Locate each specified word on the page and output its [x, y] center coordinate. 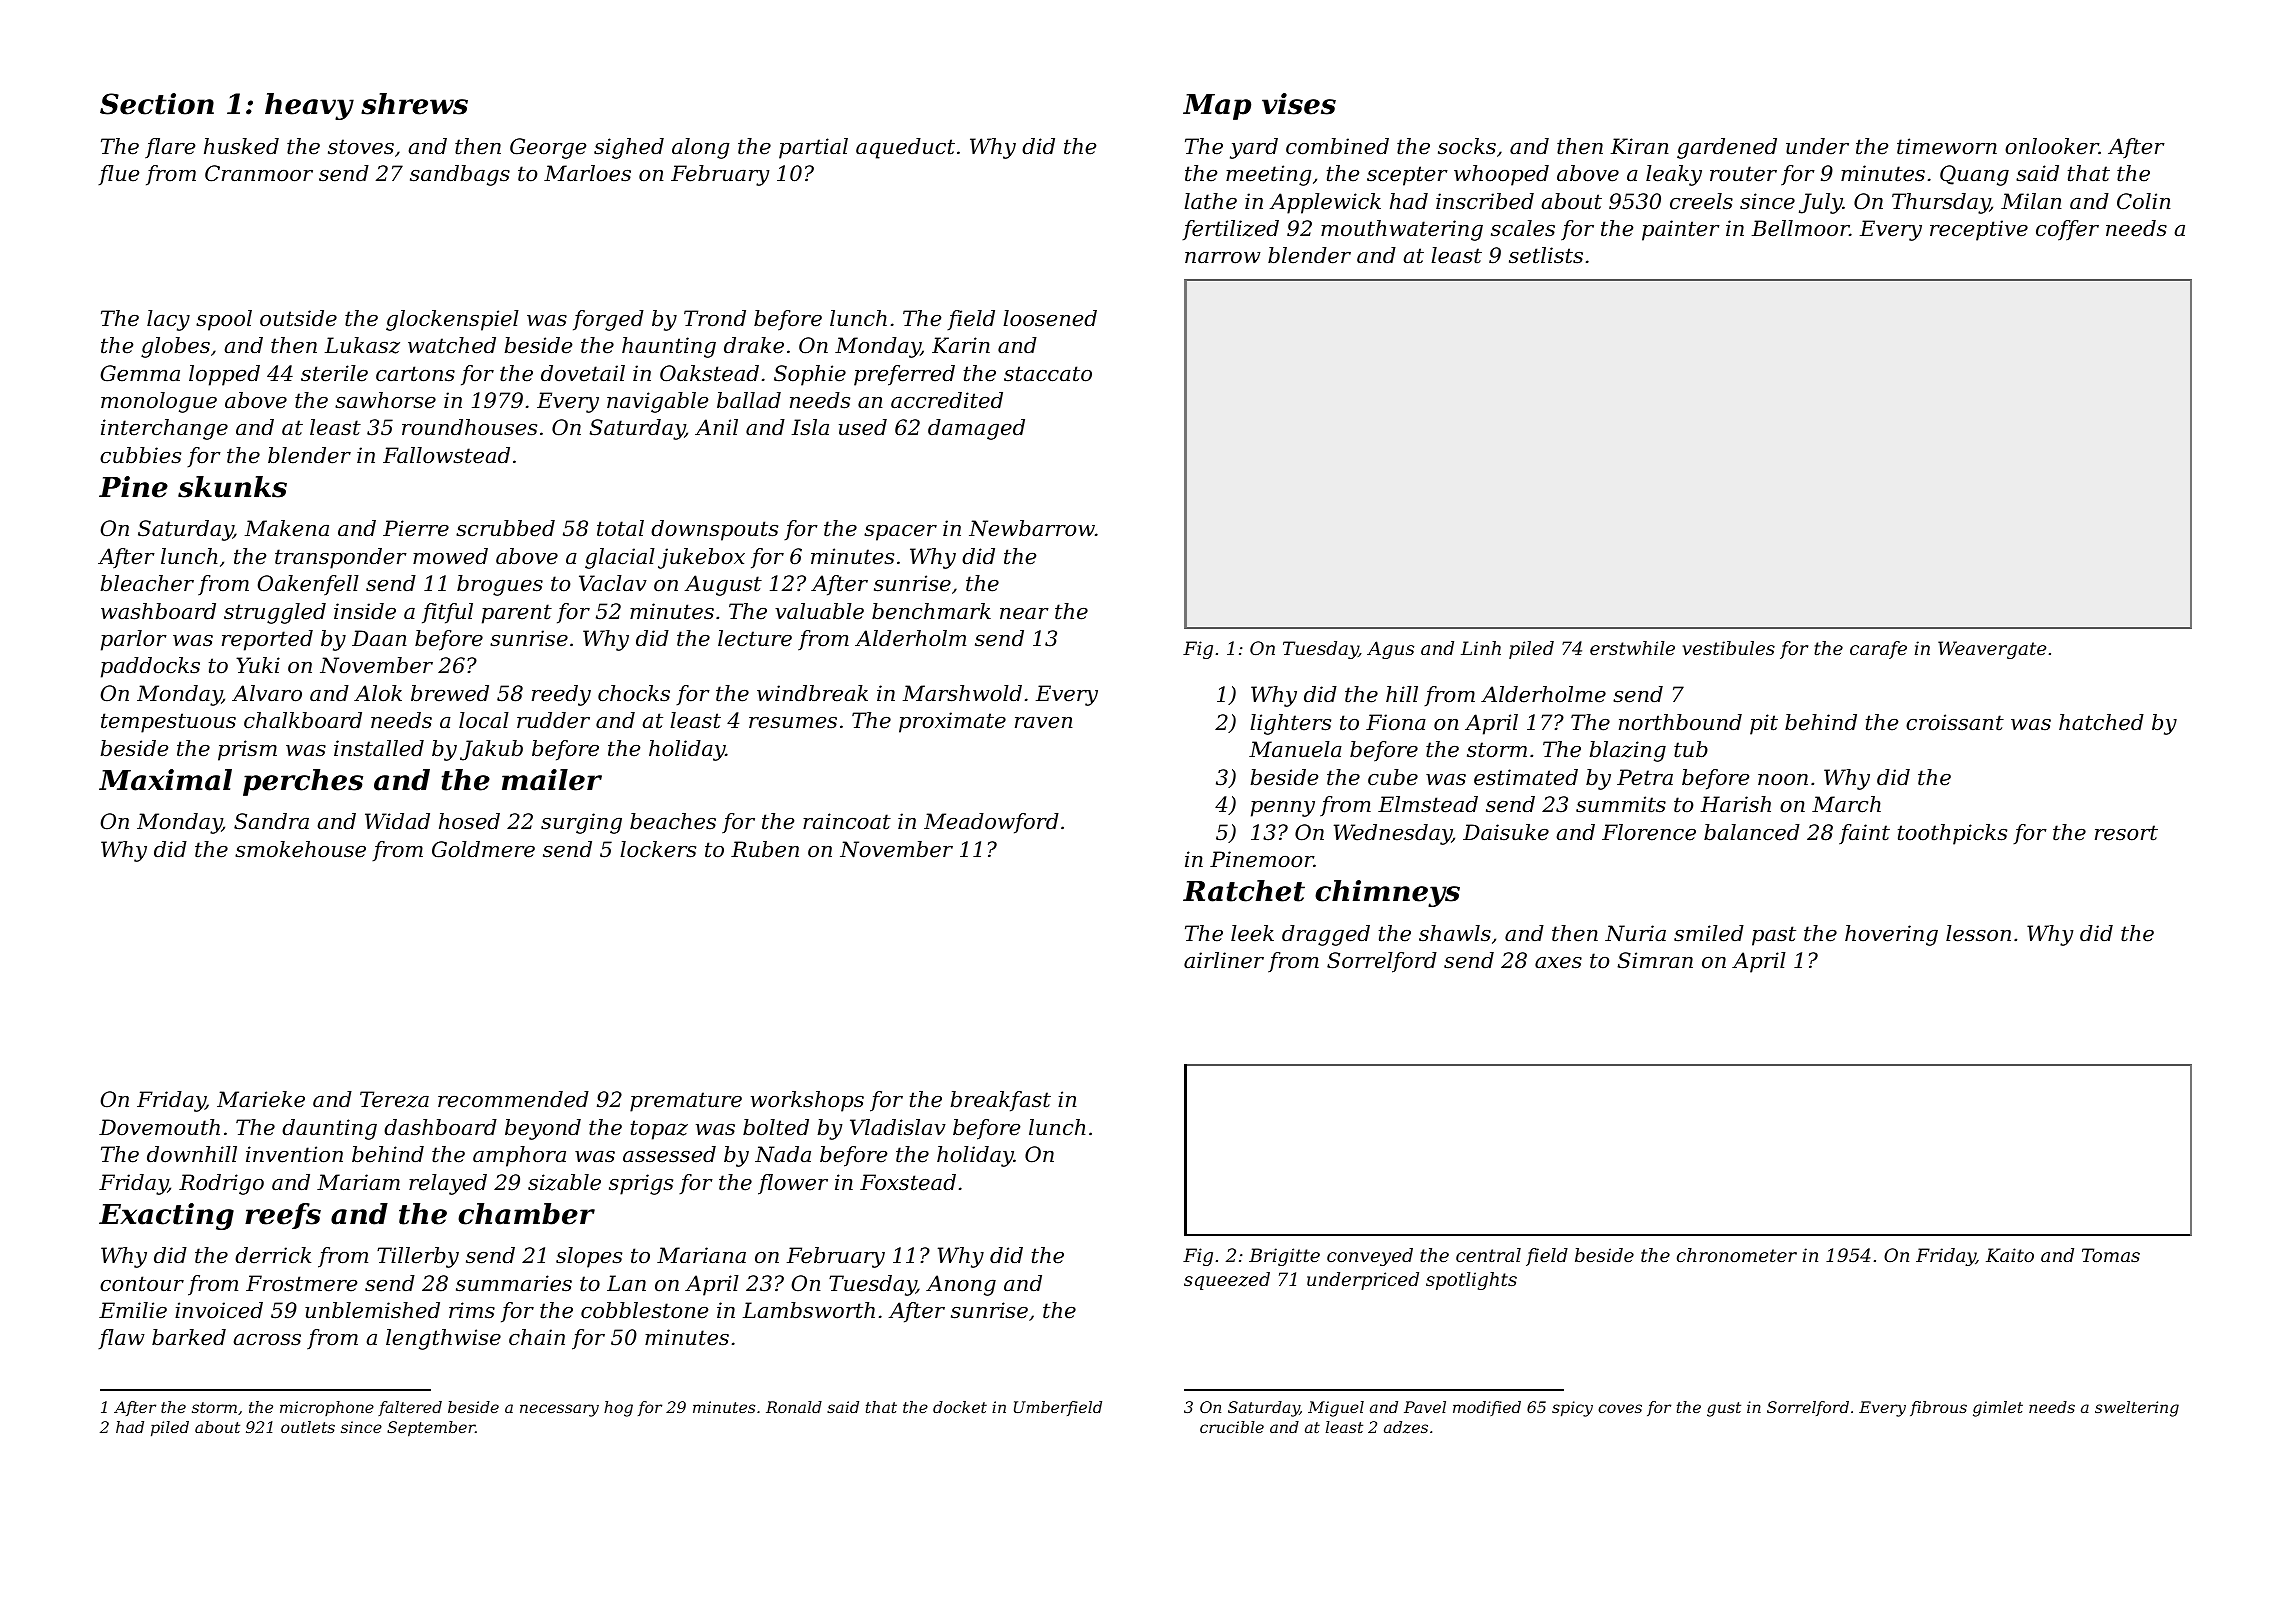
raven [1044, 723]
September [431, 1429]
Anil [716, 427]
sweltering [2137, 1409]
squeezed [1227, 1281]
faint [1864, 834]
